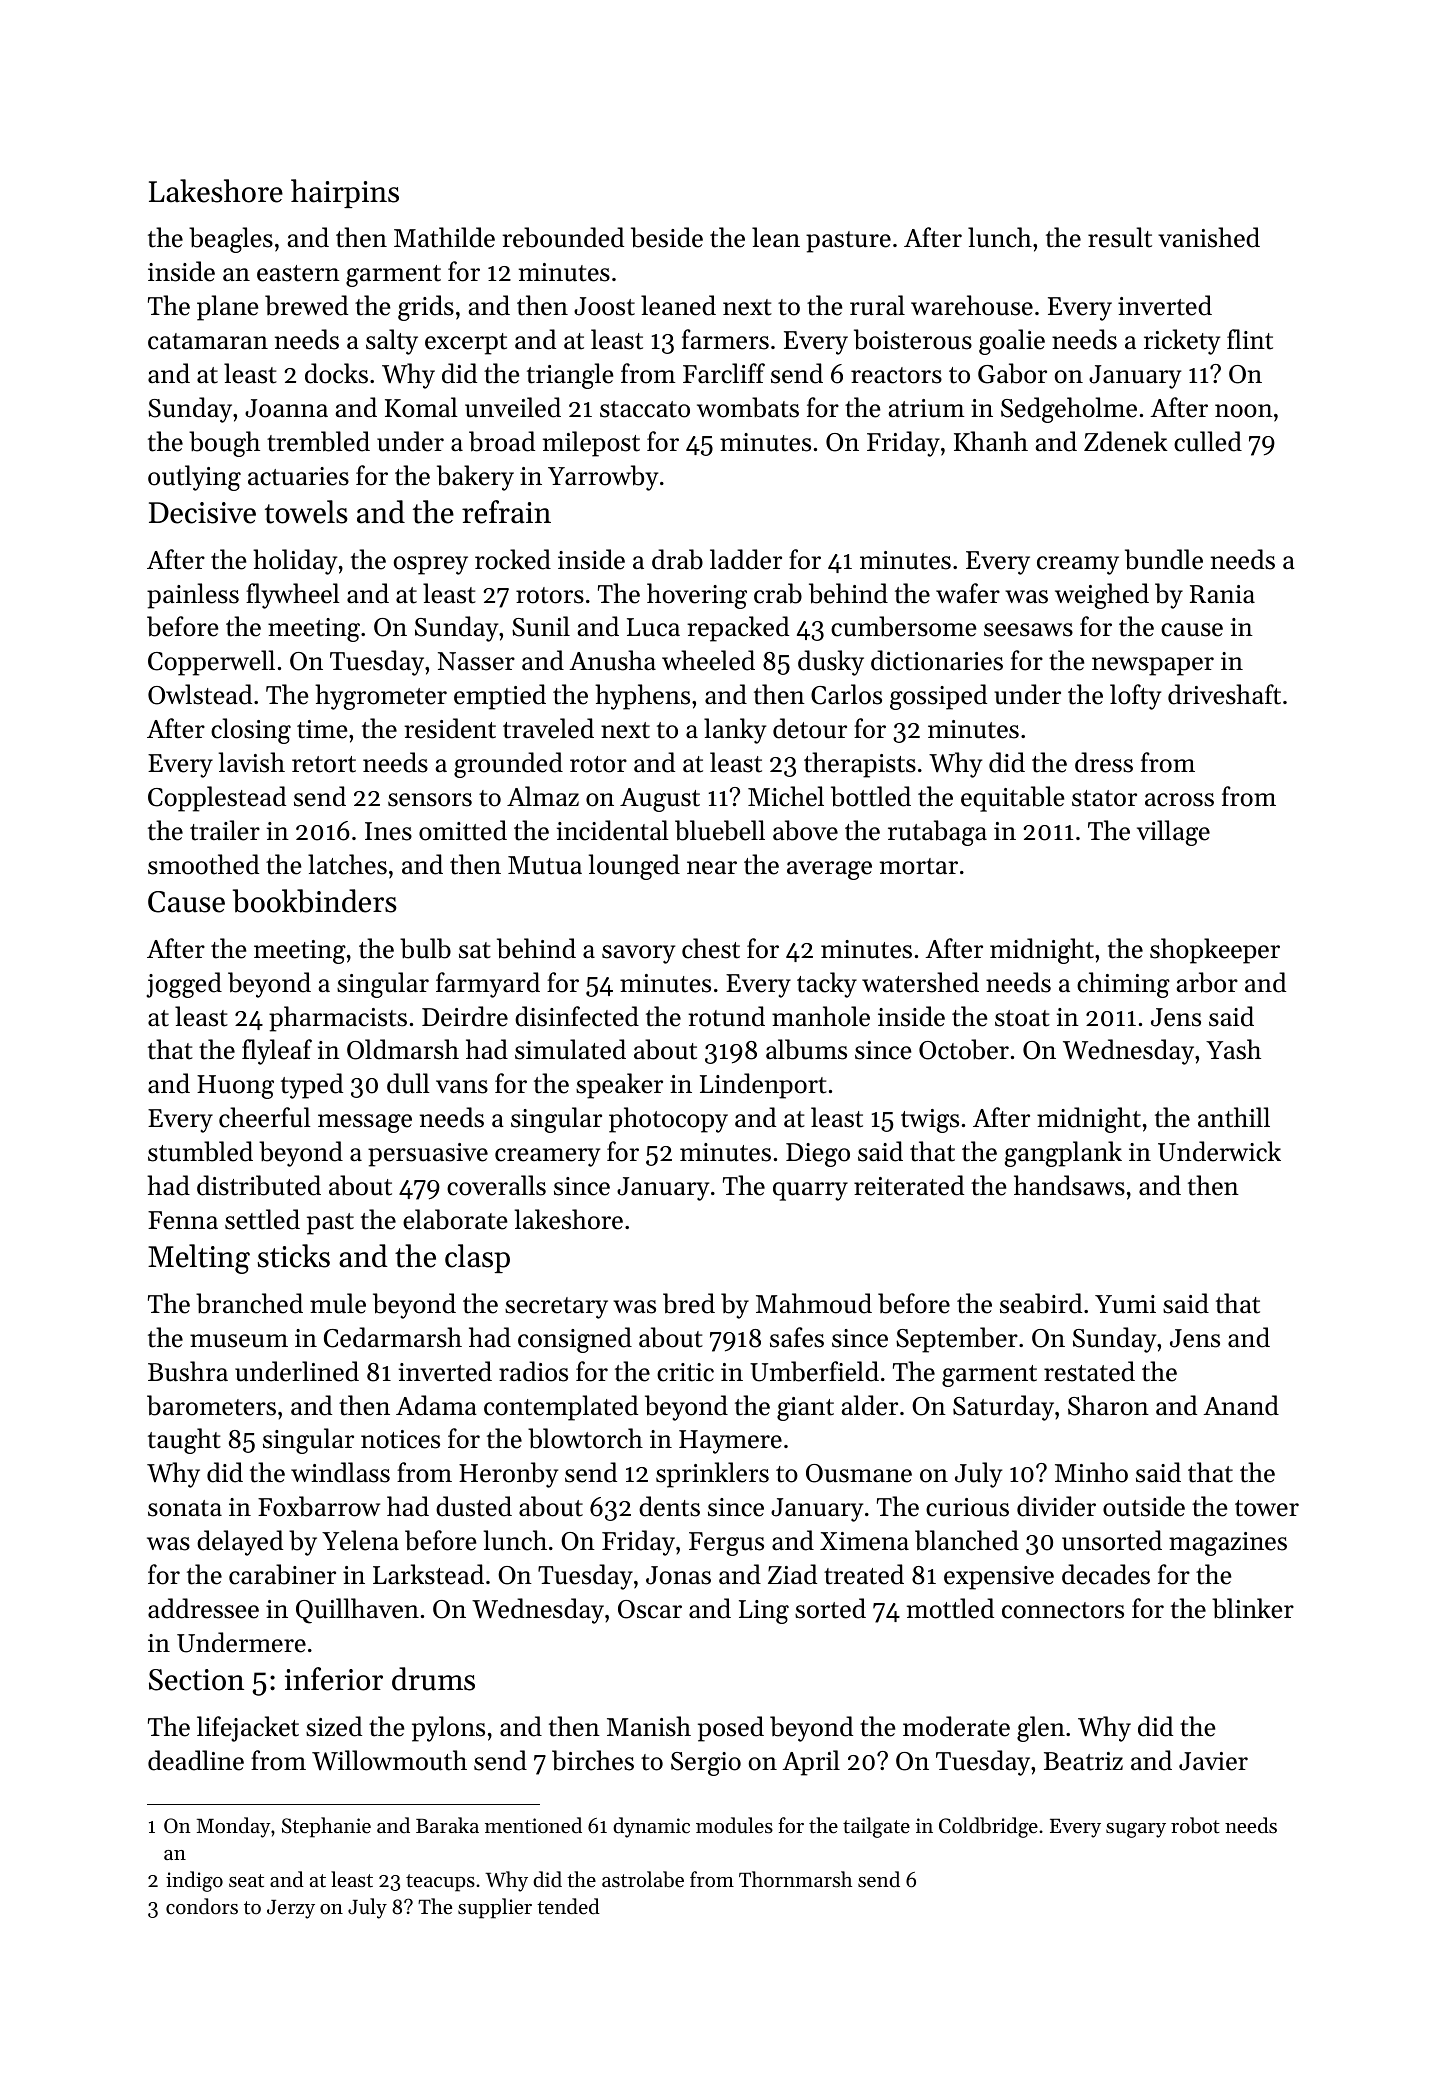 This screenshot has height=2100, width=1450. I want to click on Willowmouth, so click(389, 1760).
